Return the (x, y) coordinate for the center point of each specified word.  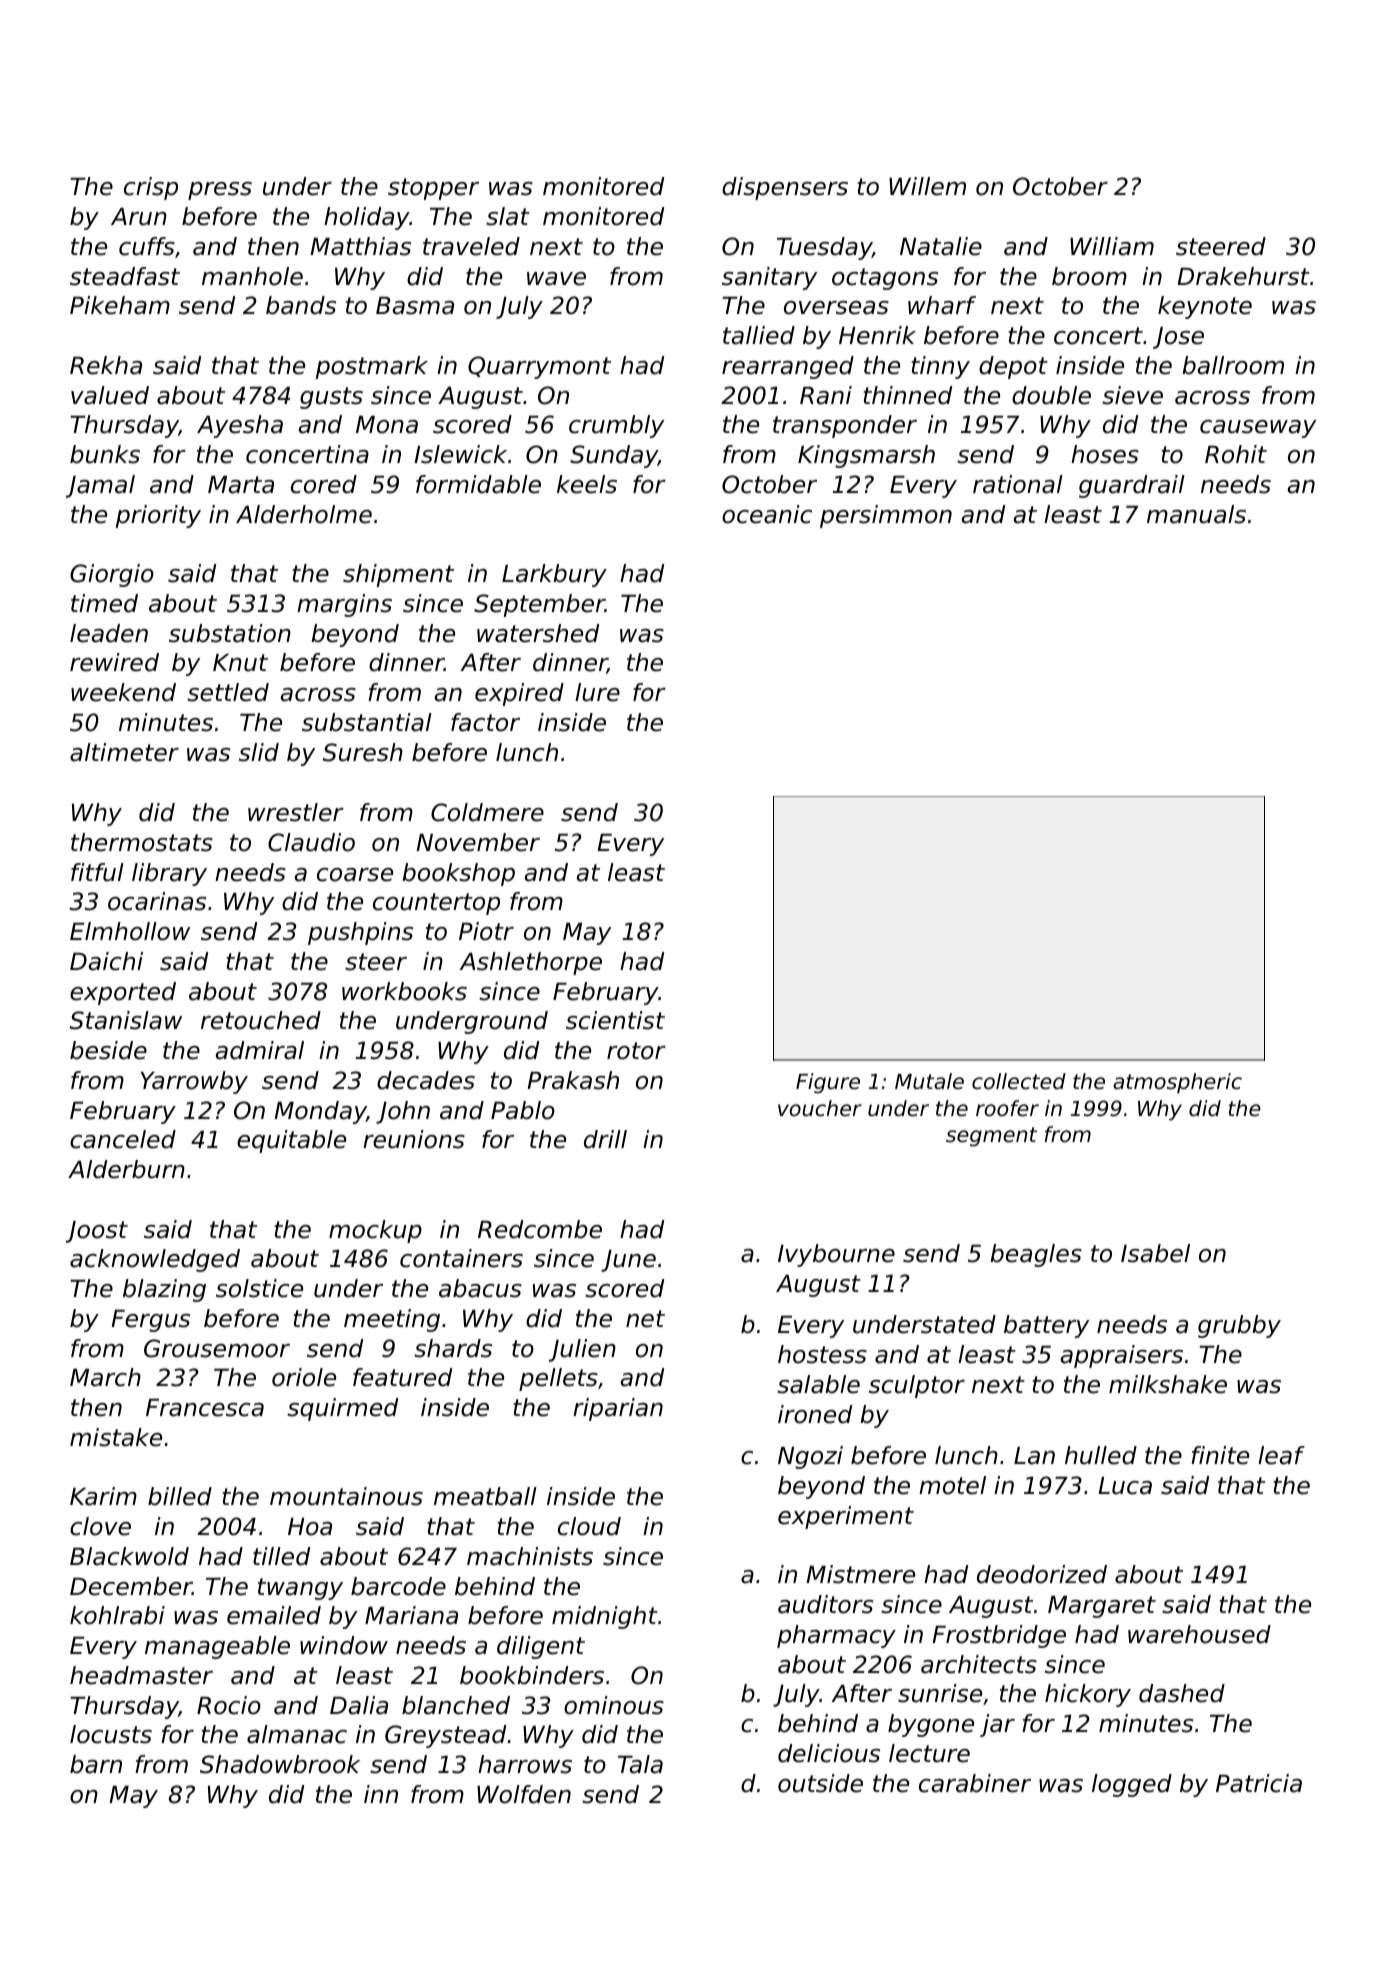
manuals (1196, 514)
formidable (478, 484)
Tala (640, 1764)
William (1112, 246)
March (105, 1377)
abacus (480, 1288)
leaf (1281, 1455)
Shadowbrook (280, 1764)
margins (344, 605)
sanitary (769, 278)
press (220, 191)
